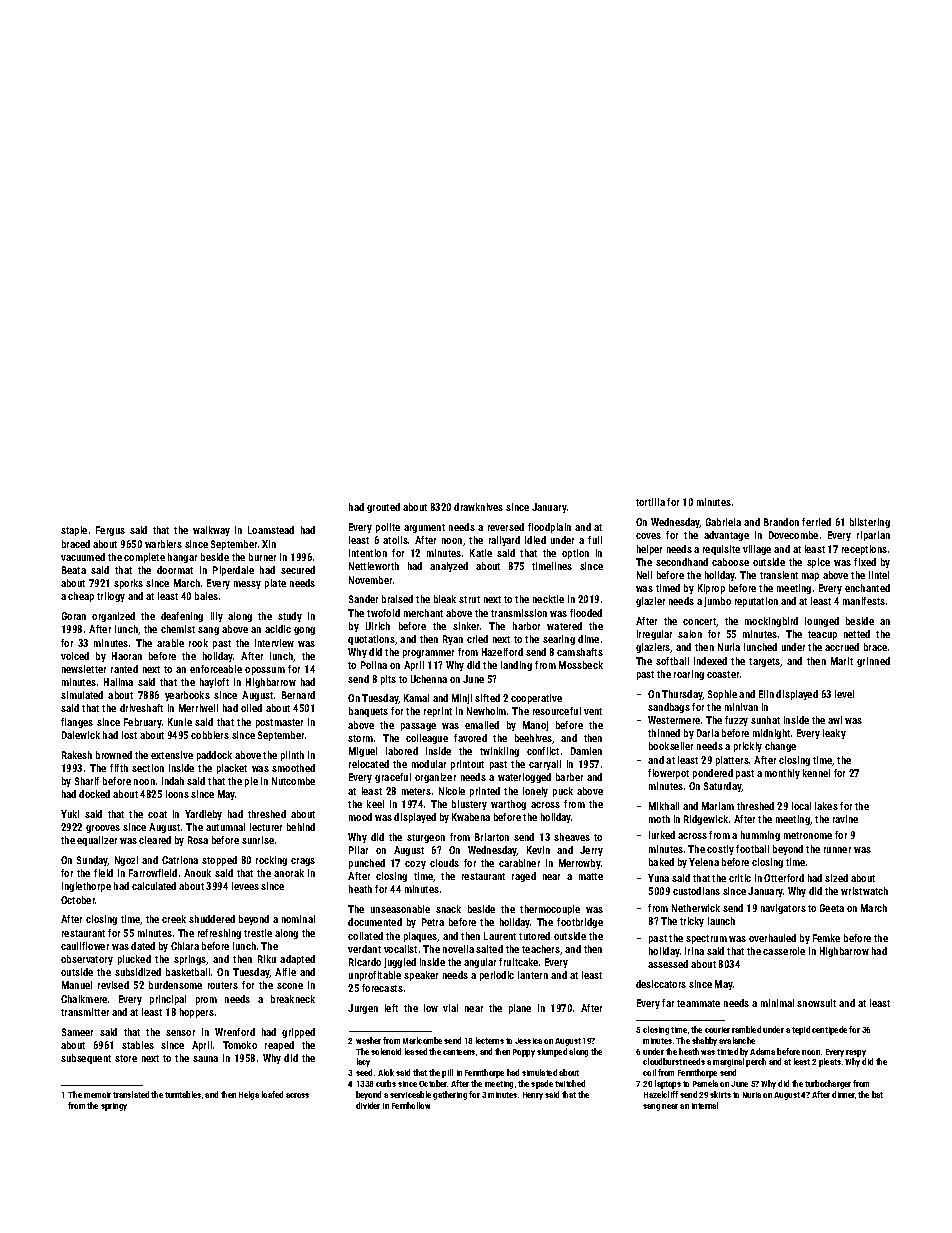 The width and height of the screenshot is (952, 1233). Describe the element at coordinates (274, 643) in the screenshot. I see `interview` at that location.
